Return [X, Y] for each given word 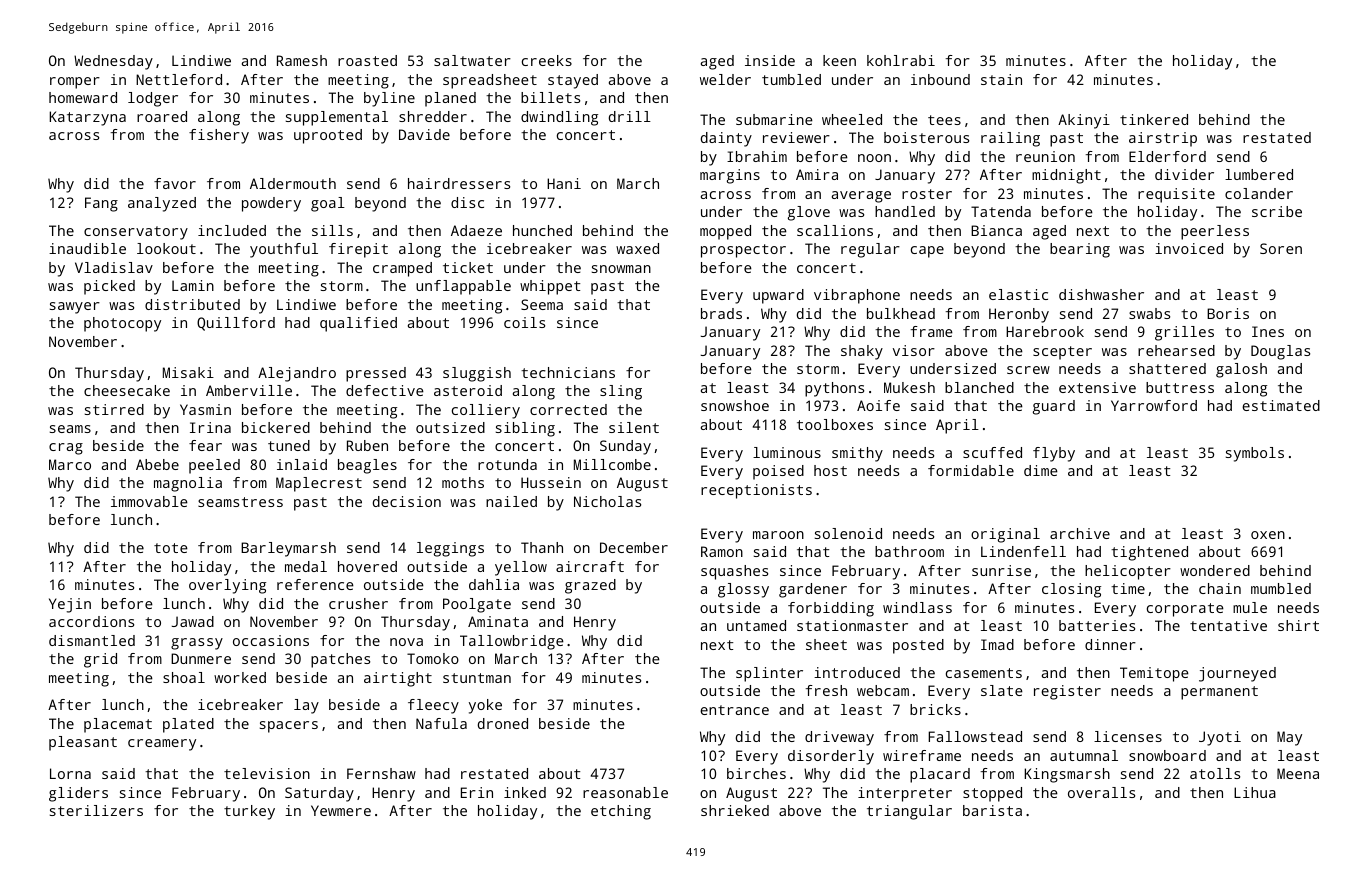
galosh [1241, 370]
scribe [1277, 211]
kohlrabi [901, 60]
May [1289, 738]
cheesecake [127, 390]
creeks [547, 60]
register [1067, 692]
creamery [162, 745]
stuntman [477, 678]
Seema [542, 304]
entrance [734, 710]
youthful [284, 250]
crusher [358, 603]
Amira [817, 174]
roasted [367, 60]
